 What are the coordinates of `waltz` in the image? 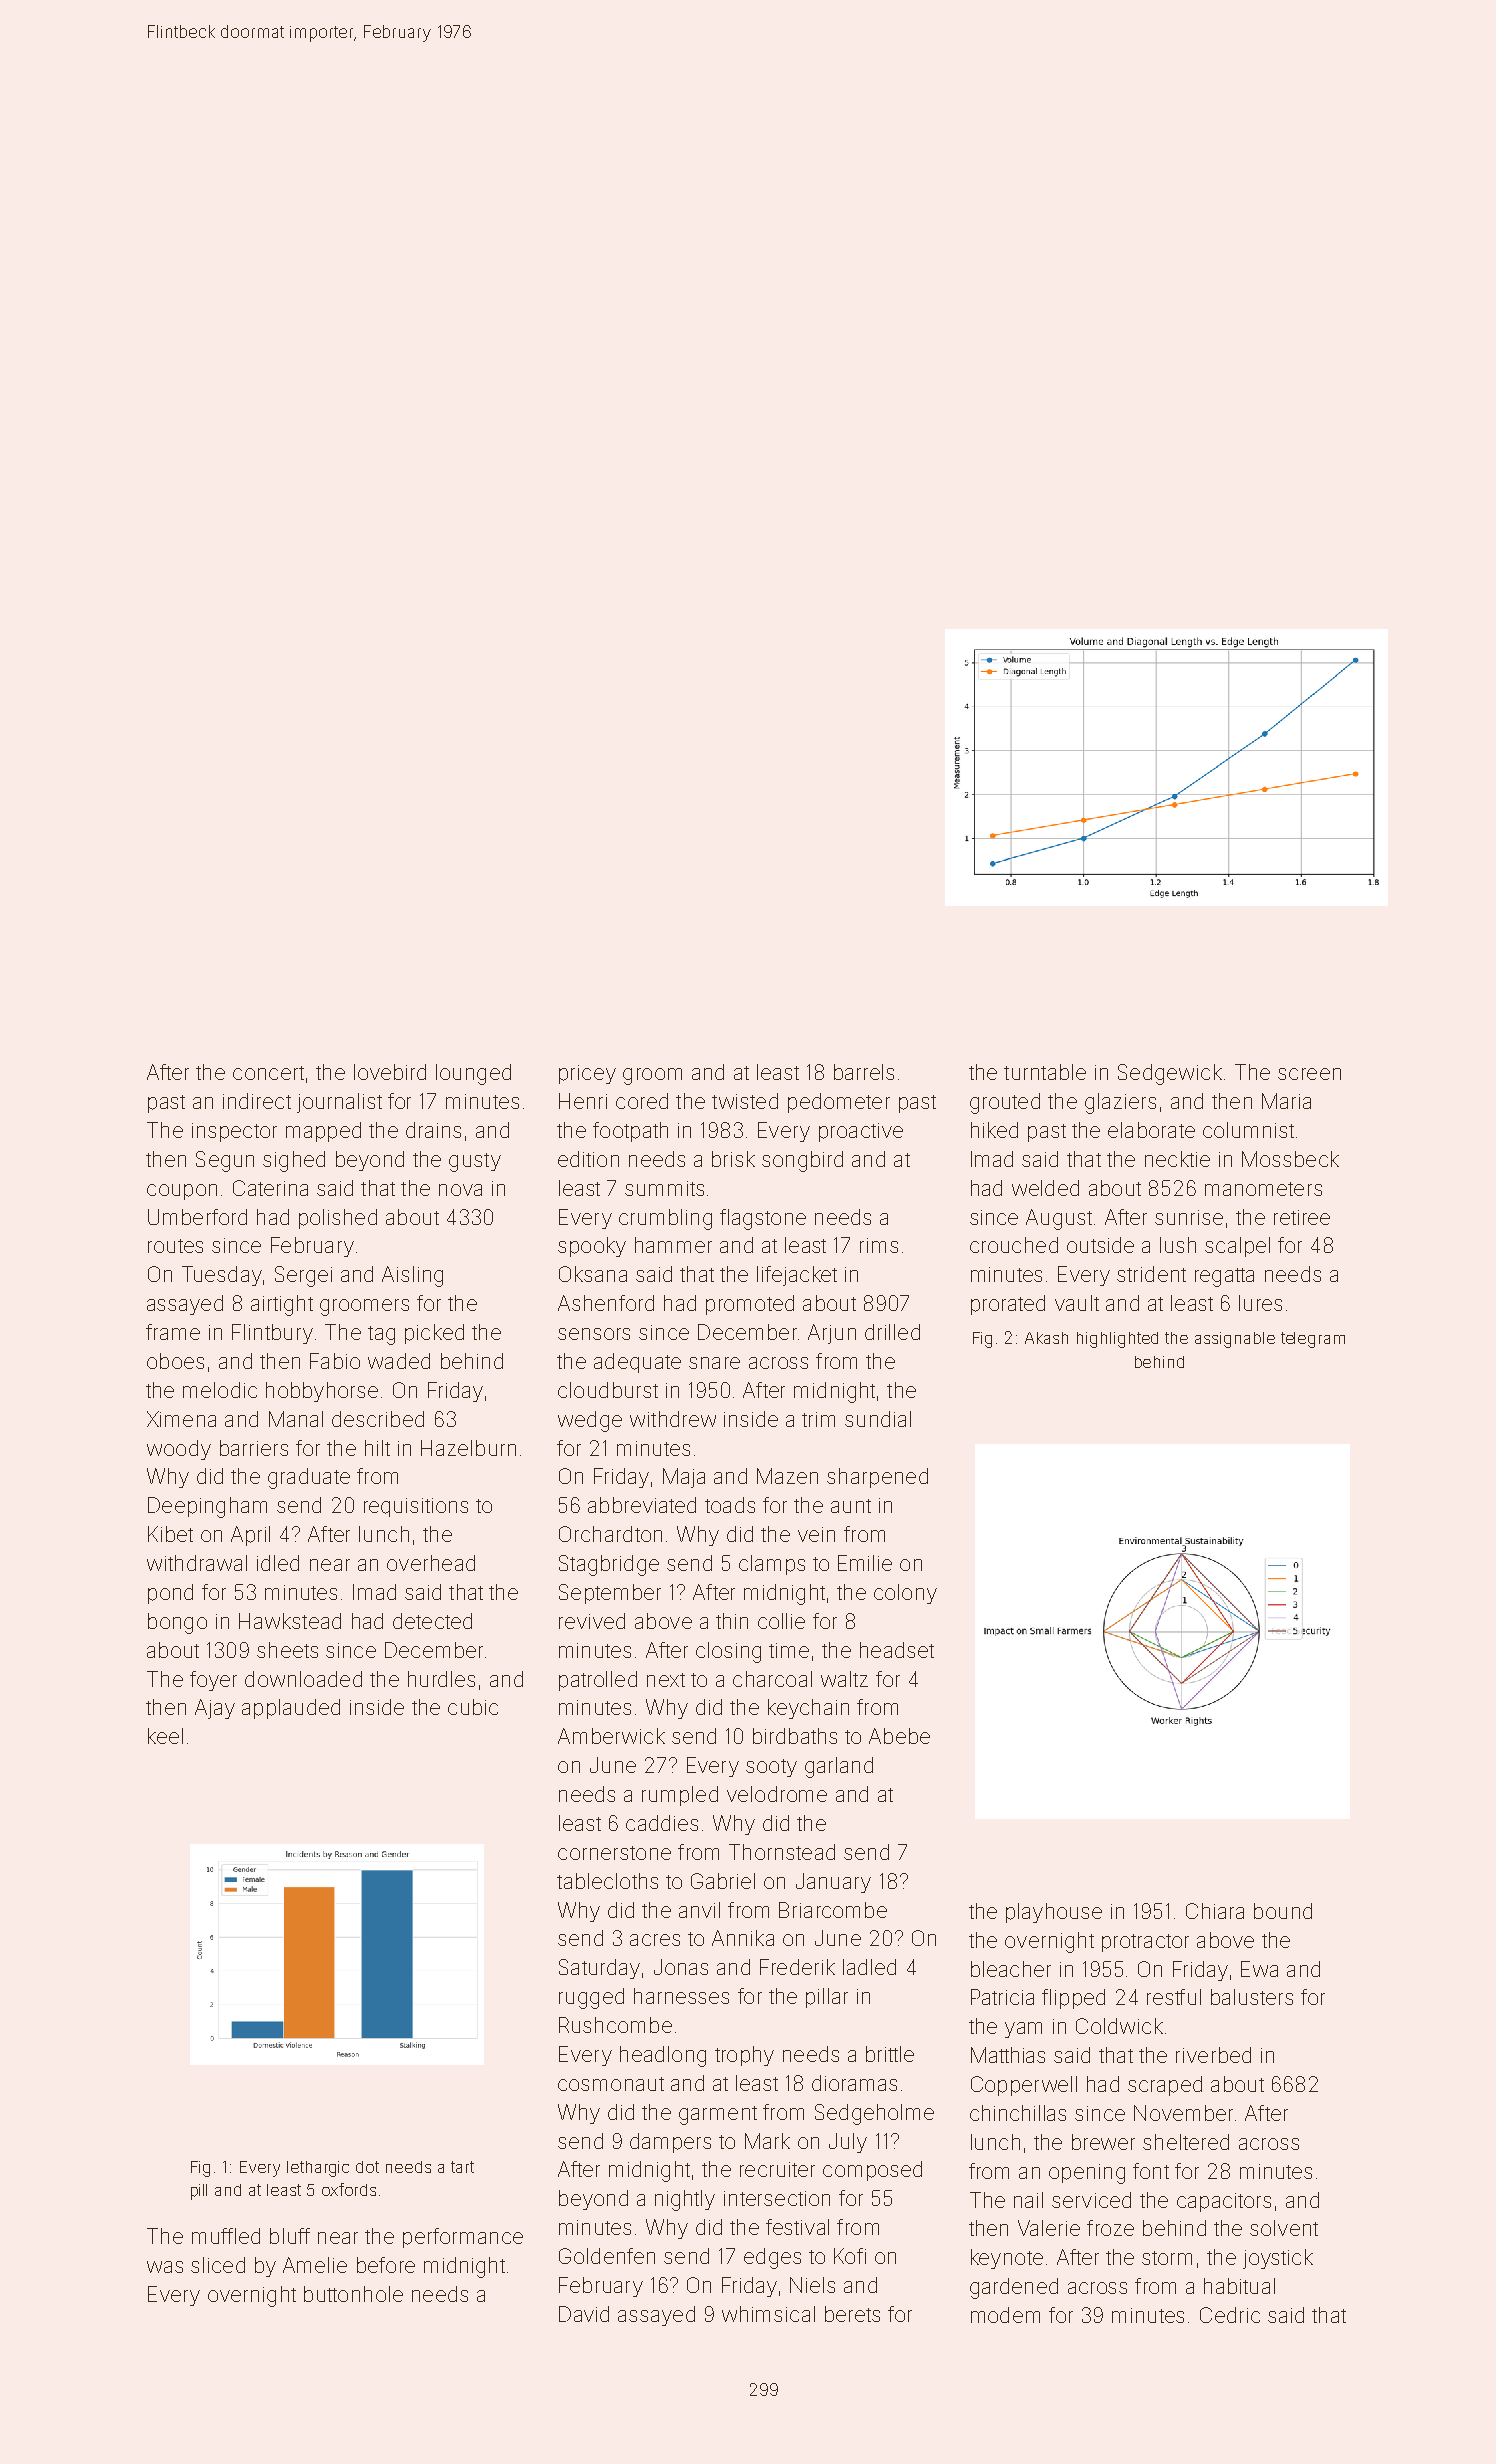 It's located at (844, 1679).
